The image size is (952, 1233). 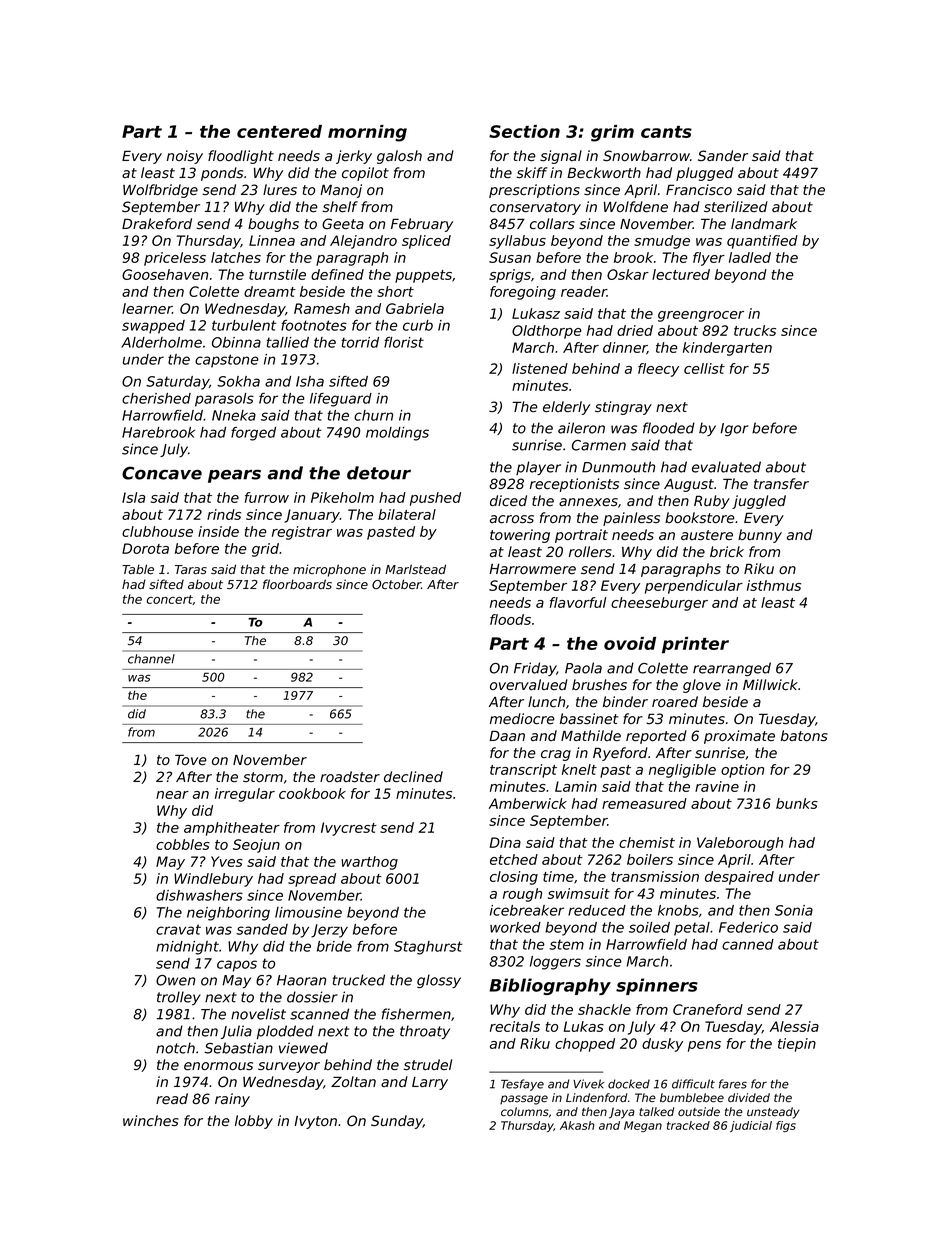 What do you see at coordinates (701, 316) in the document?
I see `greengrocer` at bounding box center [701, 316].
